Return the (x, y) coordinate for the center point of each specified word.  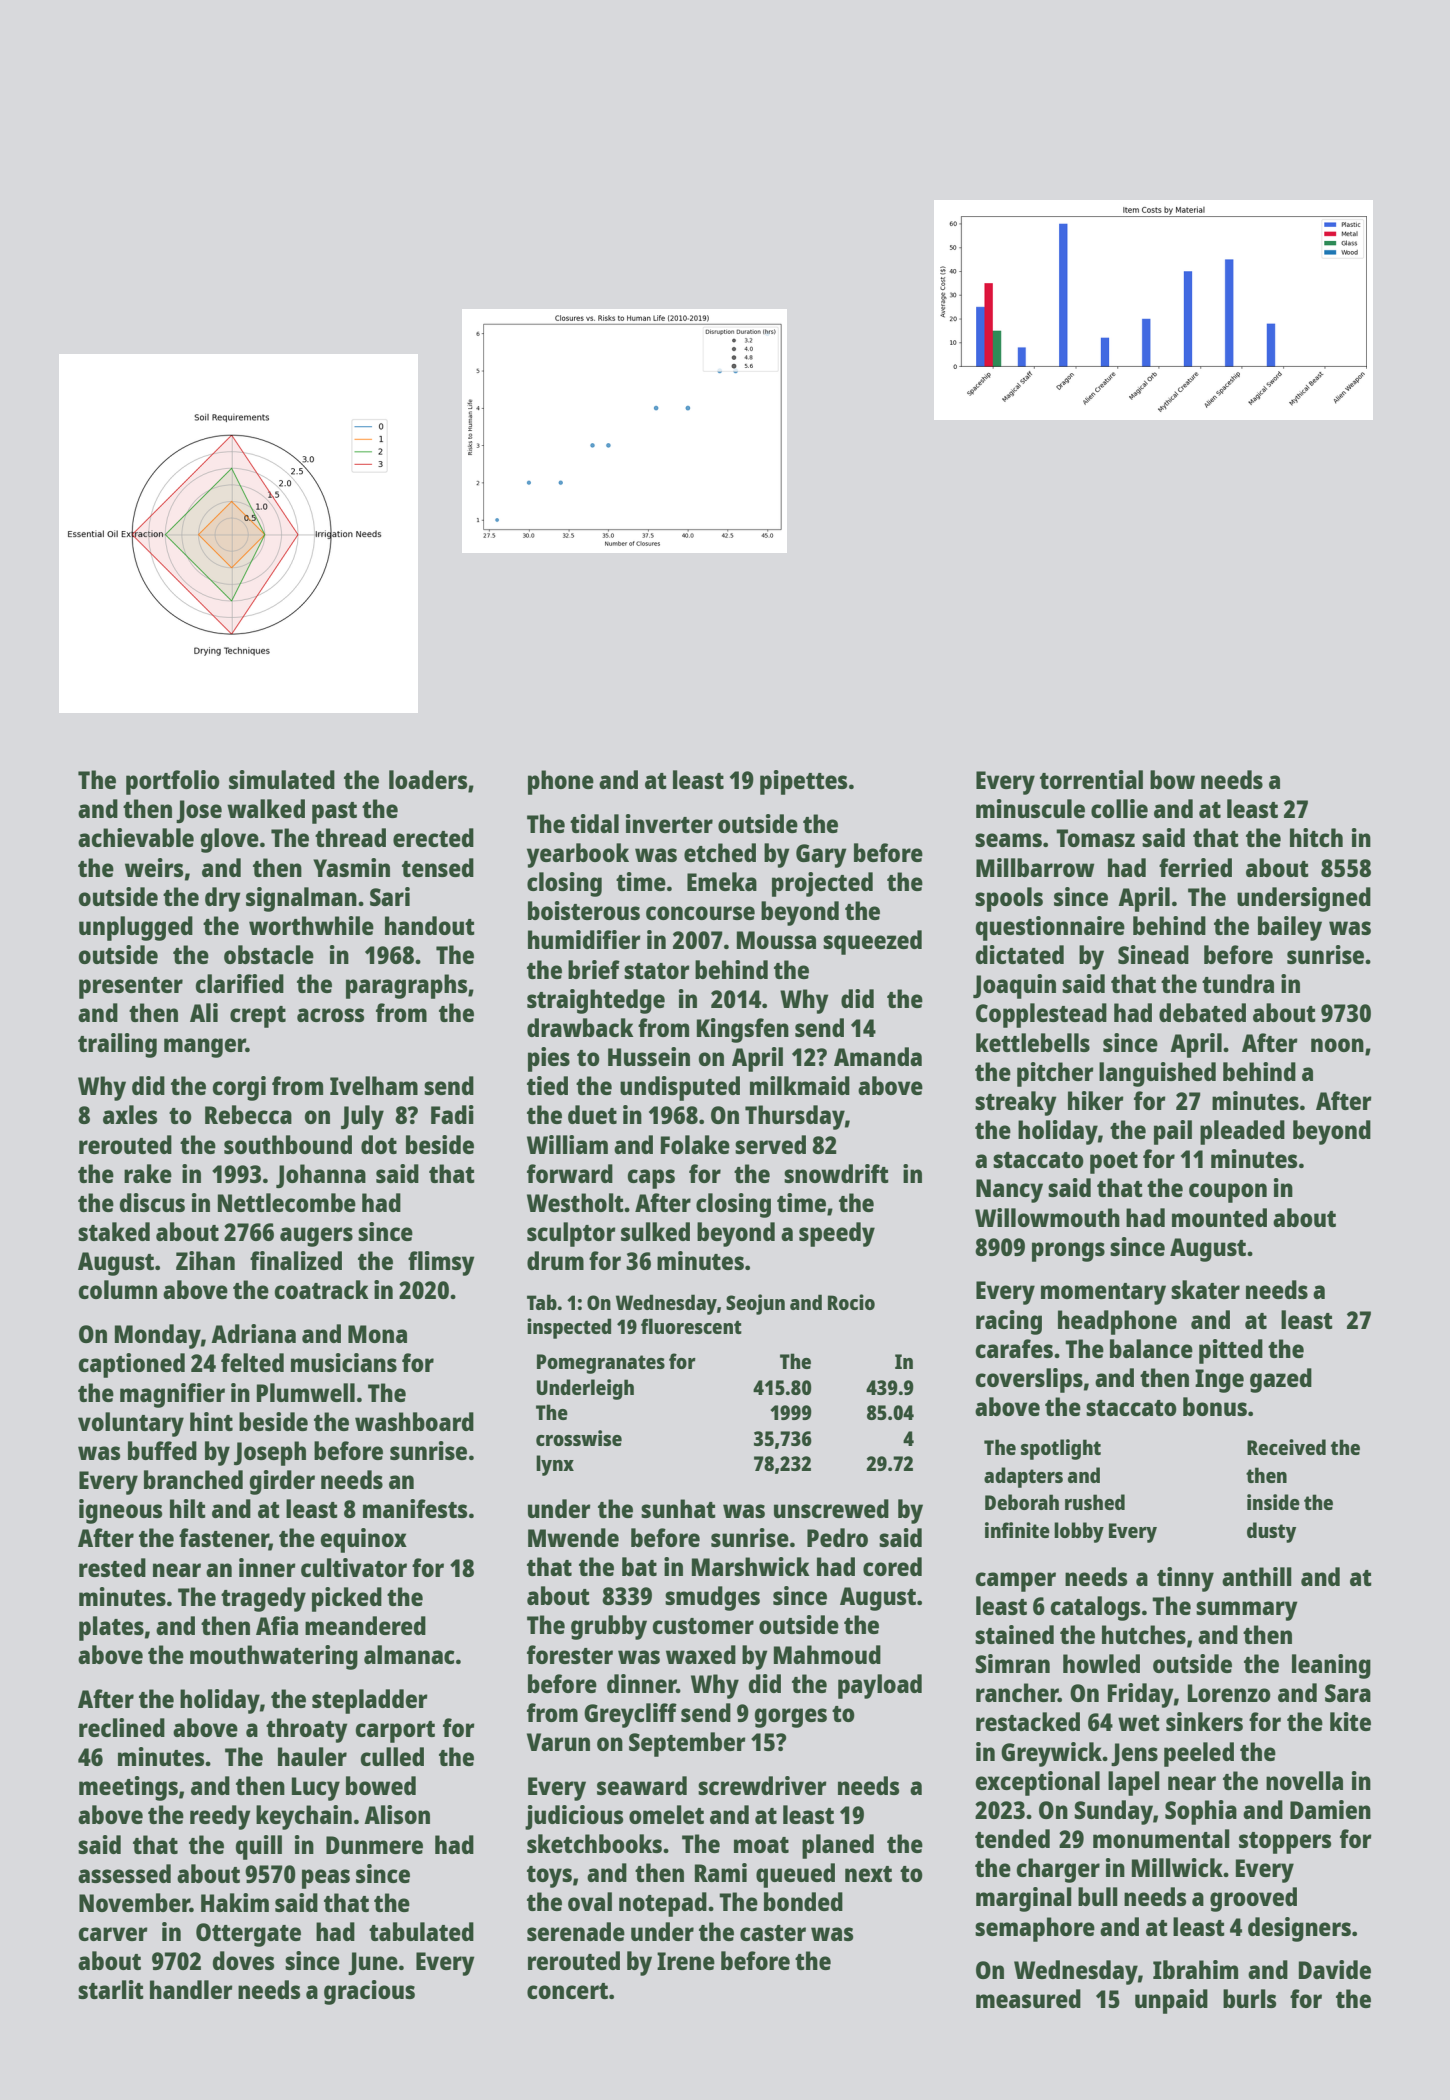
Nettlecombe (287, 1202)
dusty (1271, 1532)
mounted (1219, 1217)
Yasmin (351, 867)
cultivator (354, 1567)
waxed (701, 1654)
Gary (821, 856)
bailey (1290, 928)
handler (191, 1989)
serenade (576, 1931)
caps (651, 1179)
